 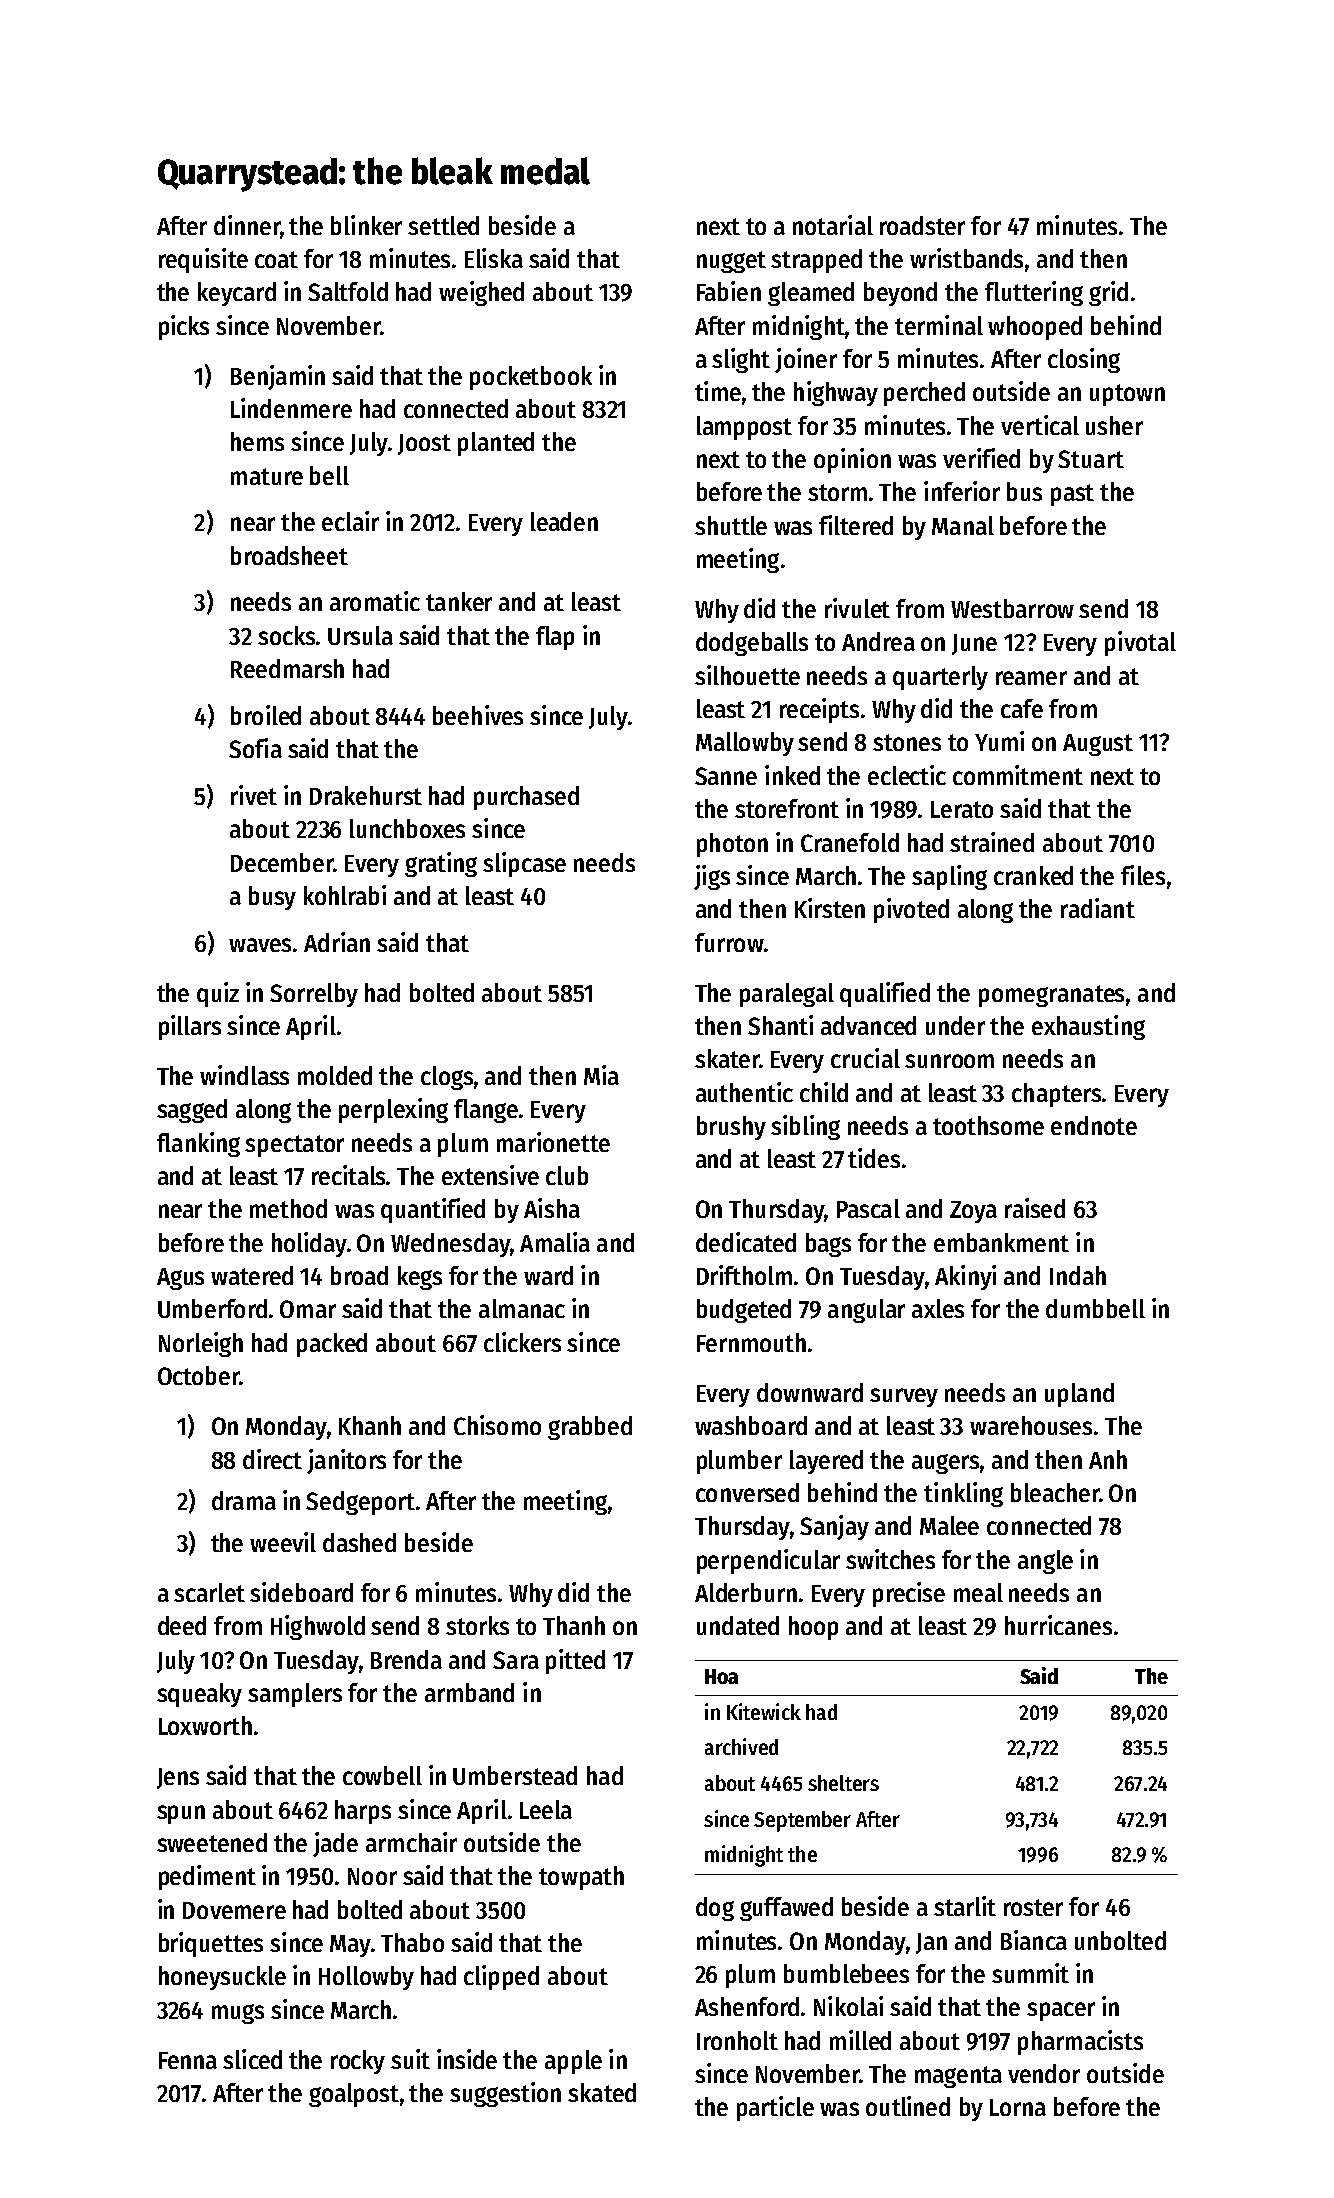 I want to click on bleacher, so click(x=1055, y=1492).
